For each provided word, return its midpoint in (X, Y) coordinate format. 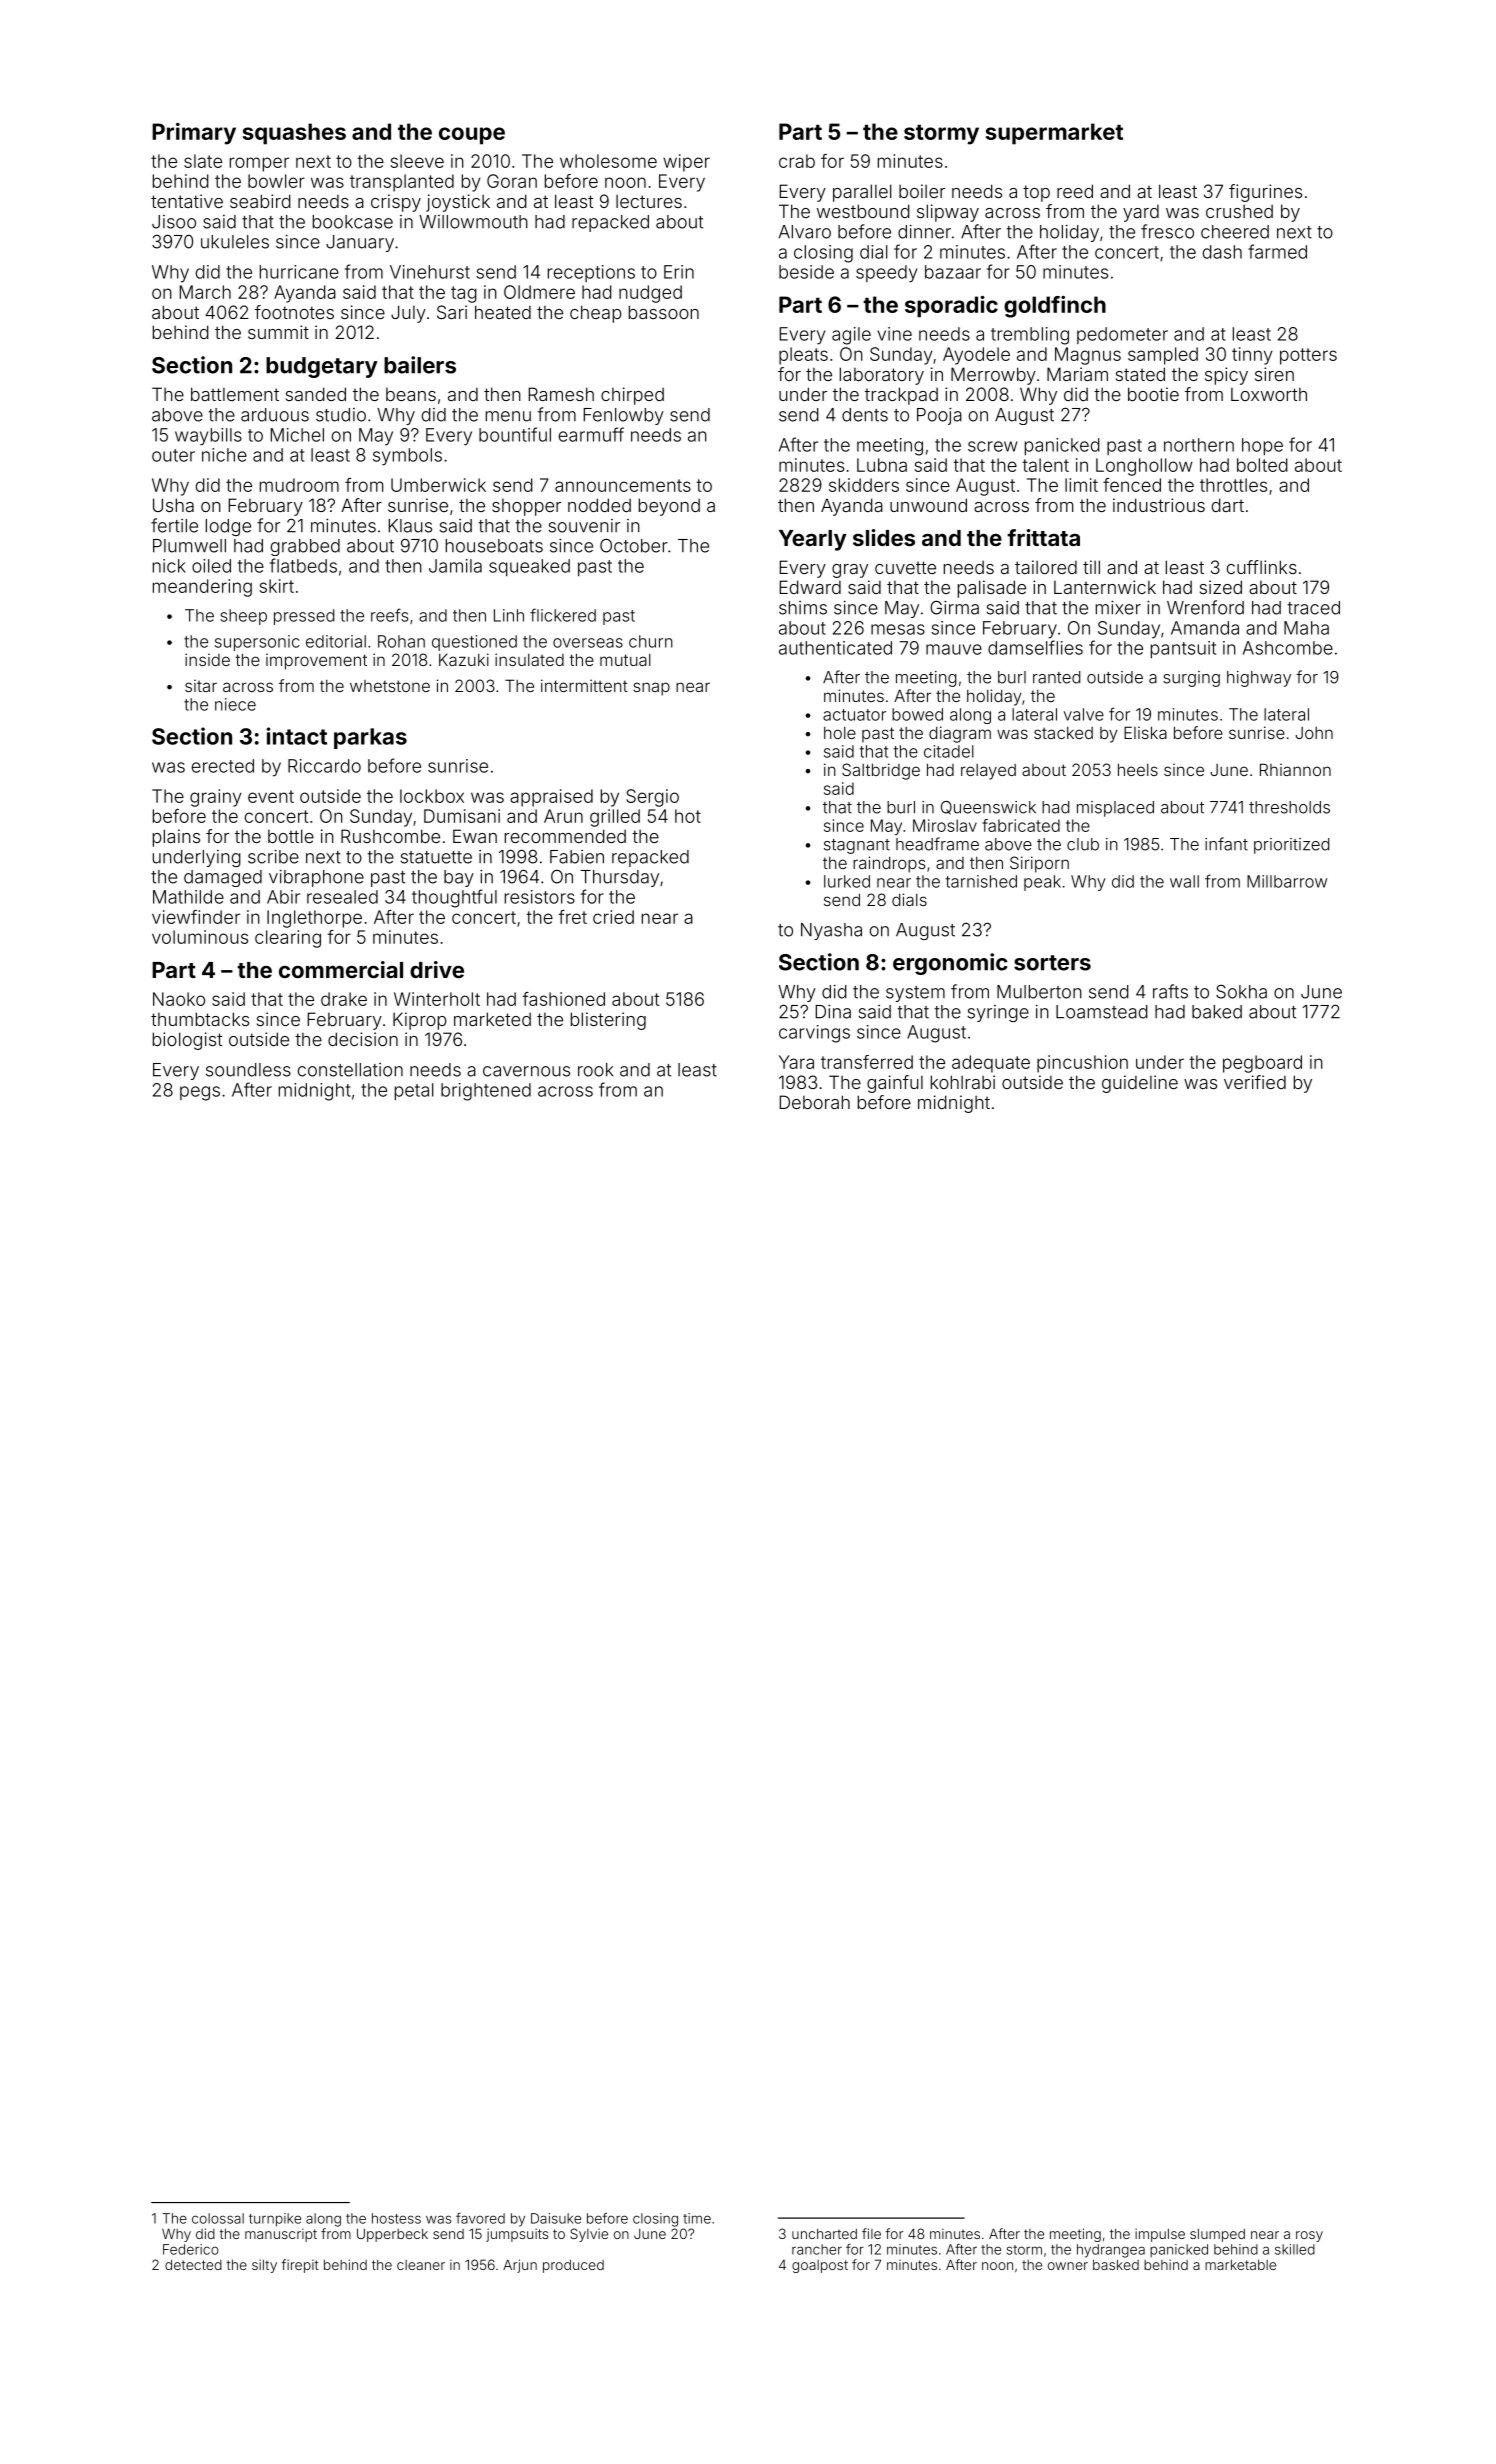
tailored (1046, 567)
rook (595, 1070)
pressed (304, 617)
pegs (200, 1093)
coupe (472, 136)
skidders (864, 485)
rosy (1309, 2236)
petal (414, 1091)
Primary (194, 134)
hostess (396, 2218)
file (871, 2233)
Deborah (815, 1102)
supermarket (1054, 134)
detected (193, 2265)
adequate (991, 1064)
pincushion (1082, 1064)
